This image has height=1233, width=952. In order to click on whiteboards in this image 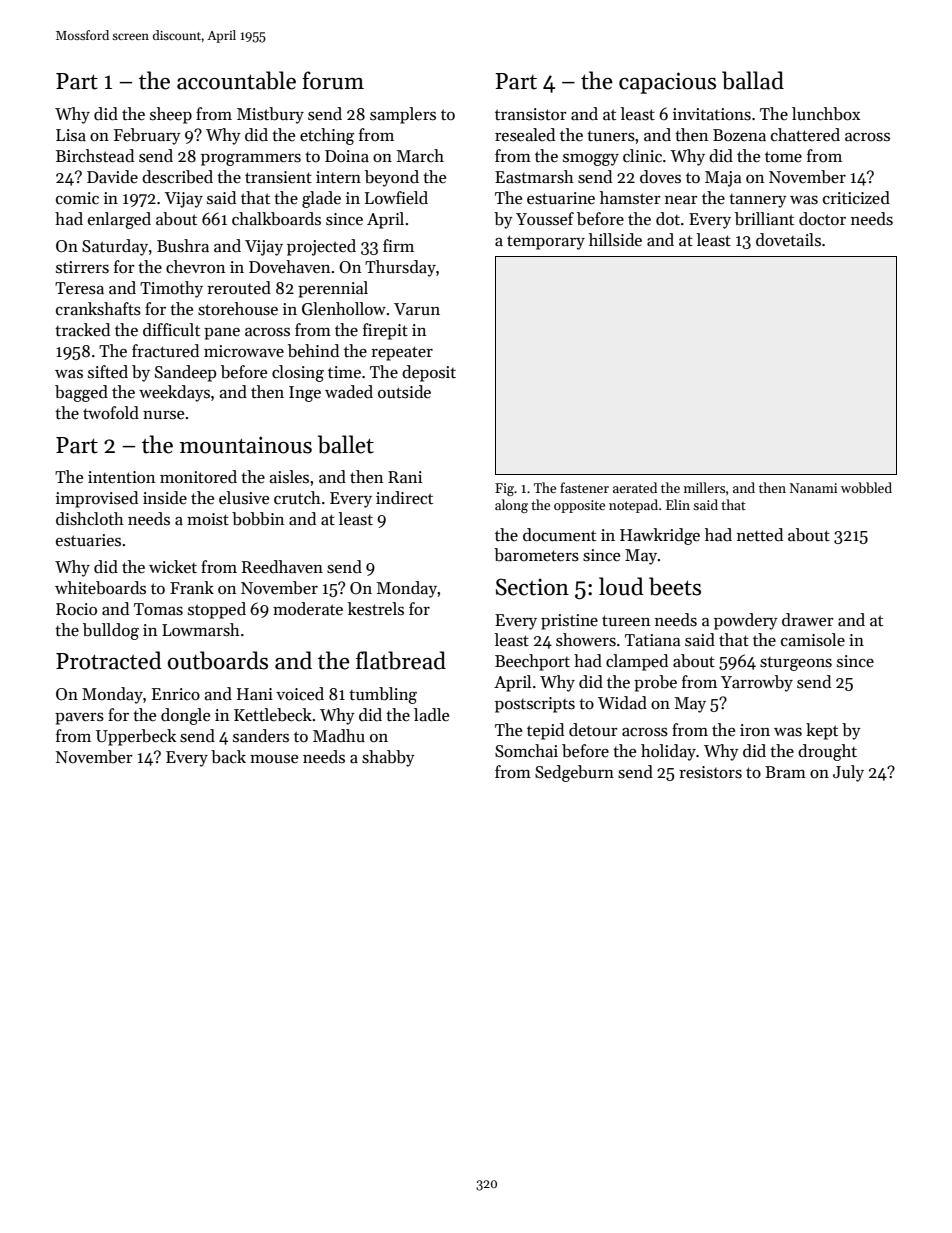, I will do `click(100, 588)`.
